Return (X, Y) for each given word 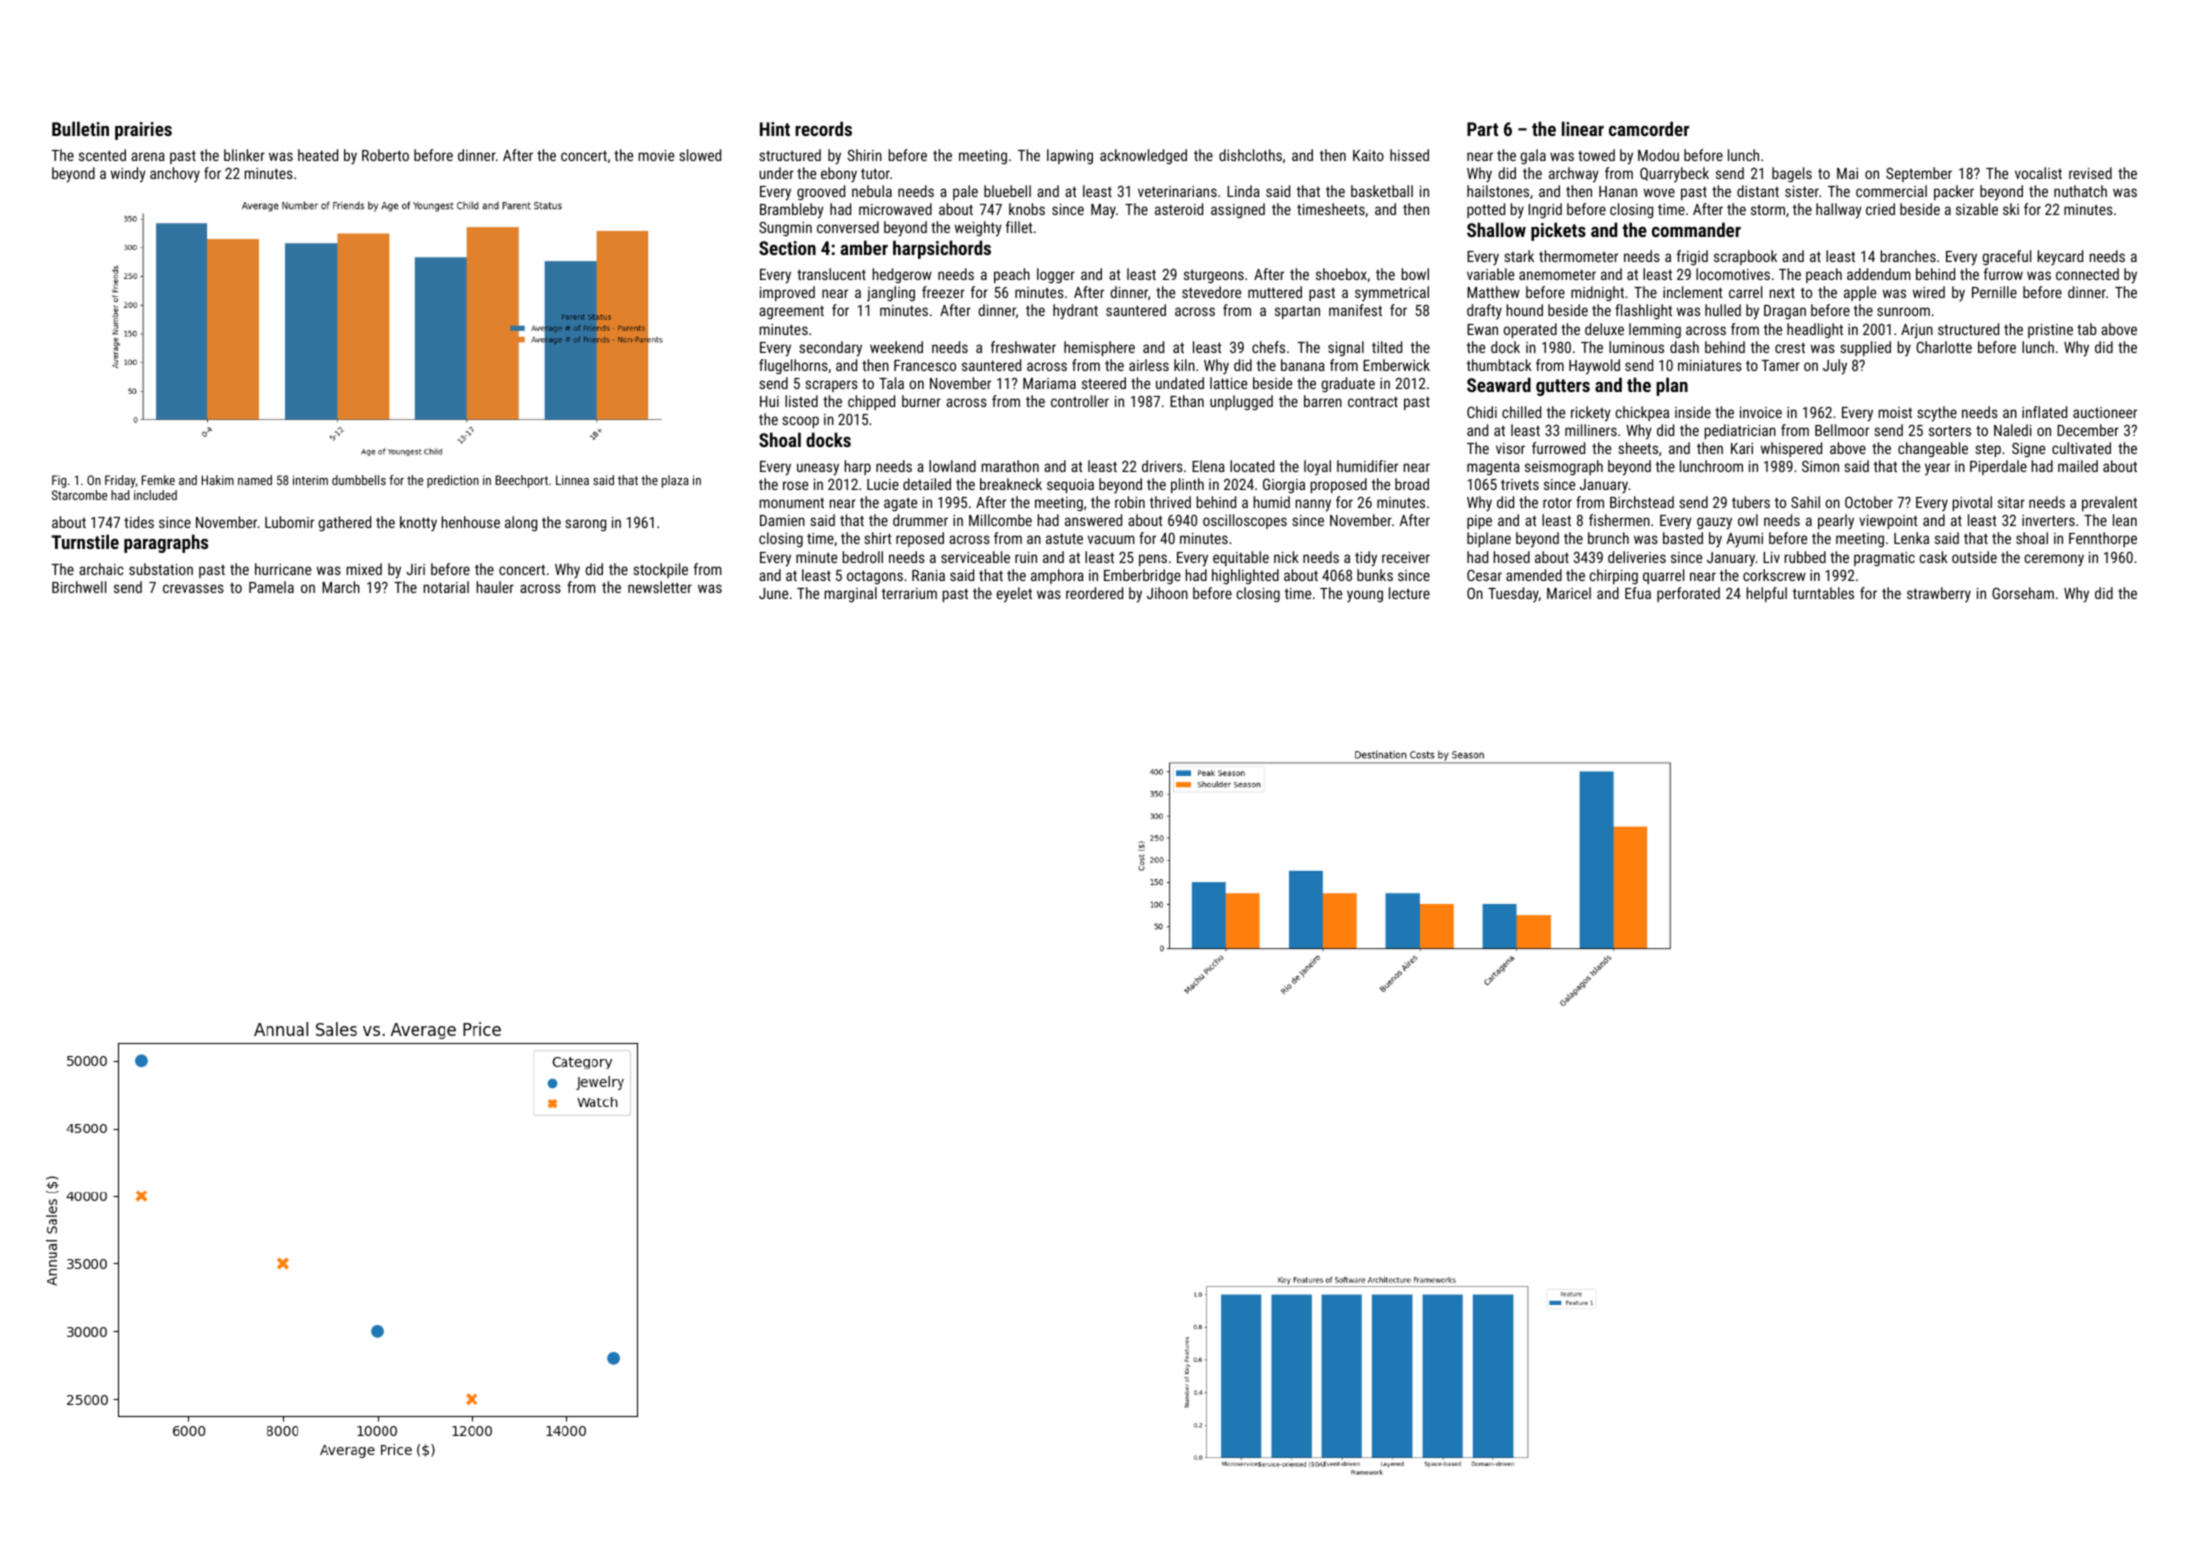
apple (1860, 293)
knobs (1027, 209)
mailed (2078, 466)
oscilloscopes (1245, 521)
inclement (1693, 292)
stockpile (660, 570)
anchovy (175, 174)
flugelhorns (793, 367)
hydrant (1075, 312)
